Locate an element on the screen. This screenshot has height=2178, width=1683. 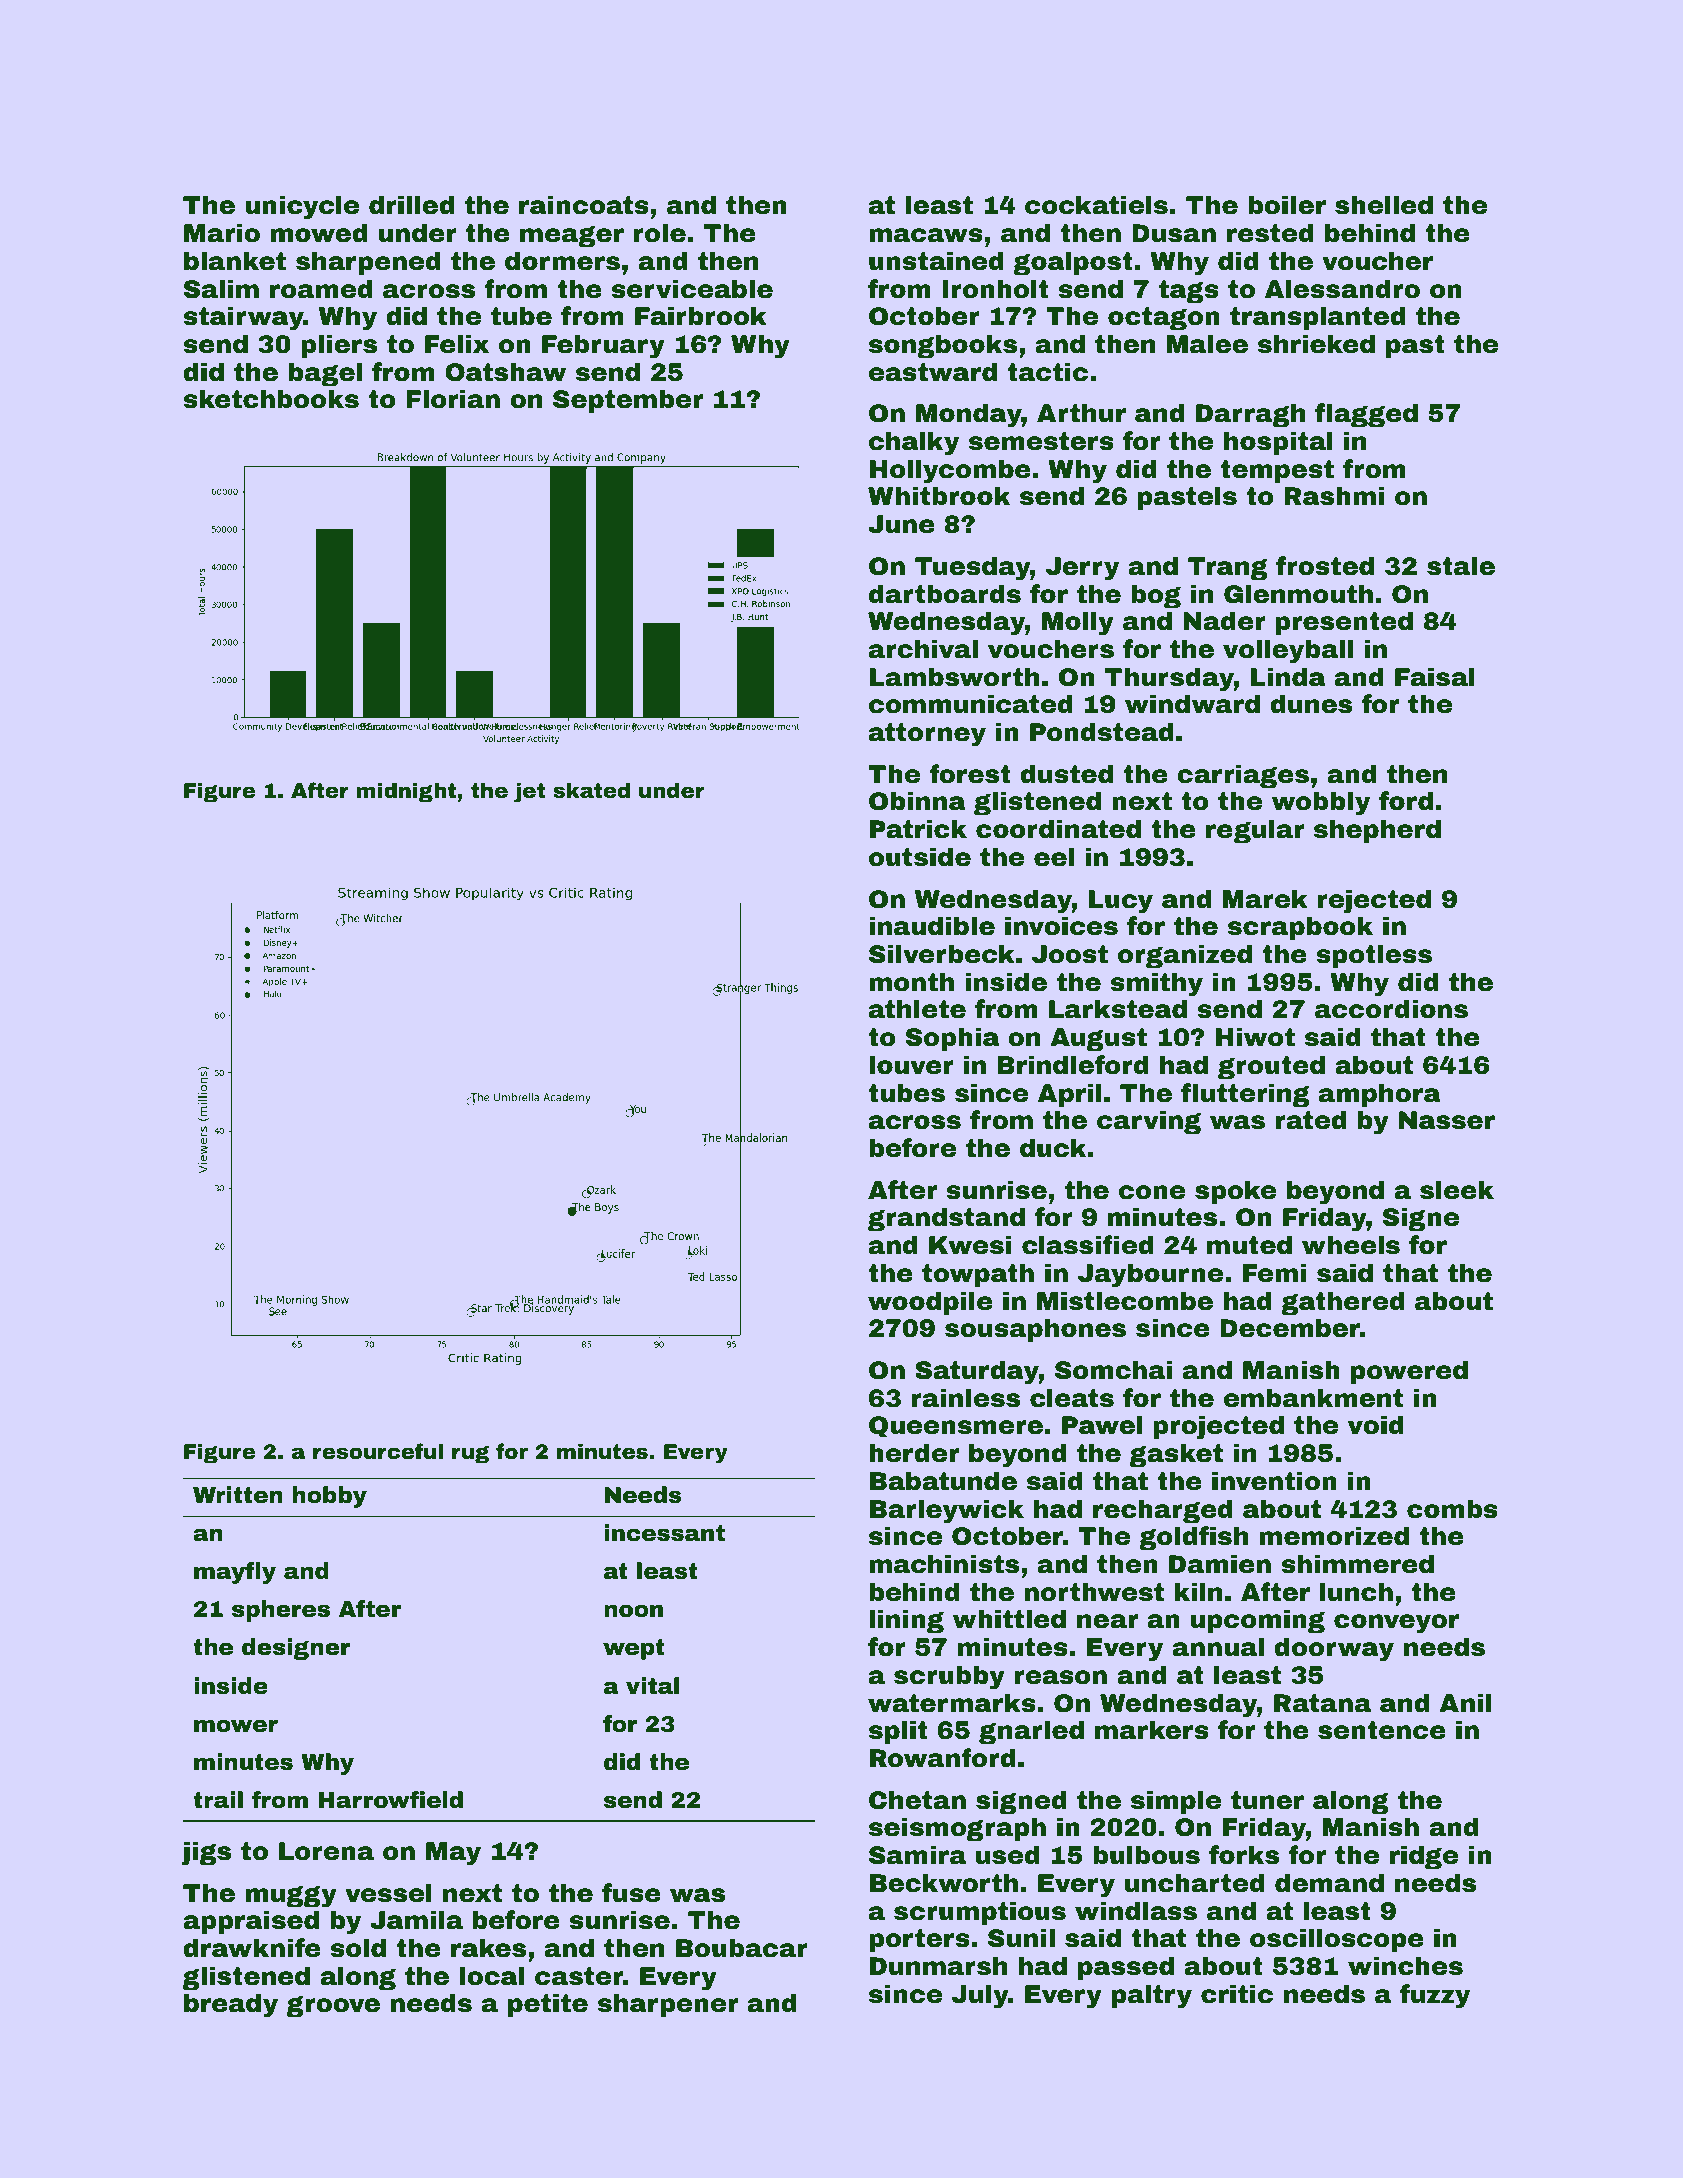
paltry is located at coordinates (1152, 1996).
